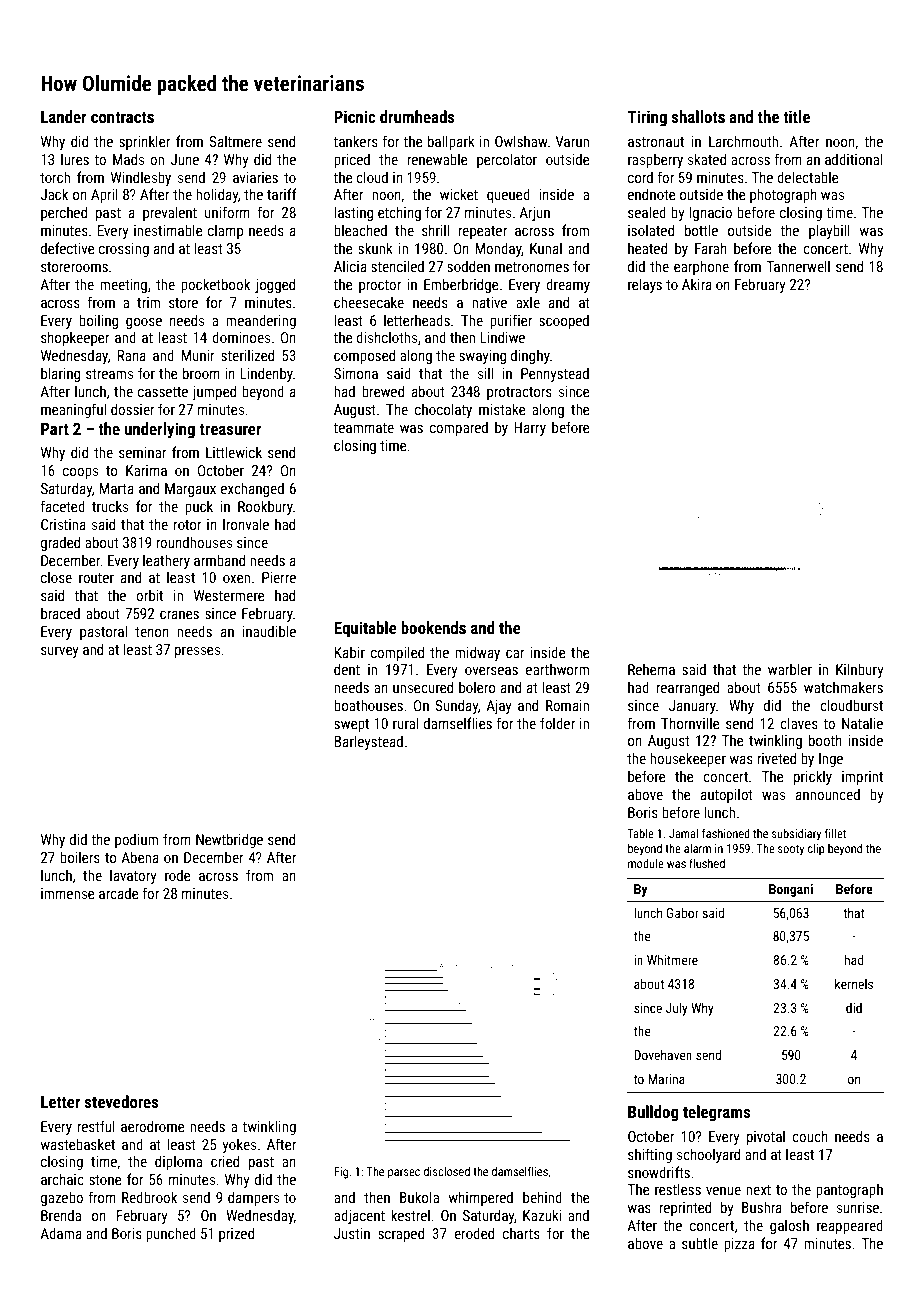 This image has height=1308, width=924. Describe the element at coordinates (542, 1197) in the image. I see `behind` at that location.
